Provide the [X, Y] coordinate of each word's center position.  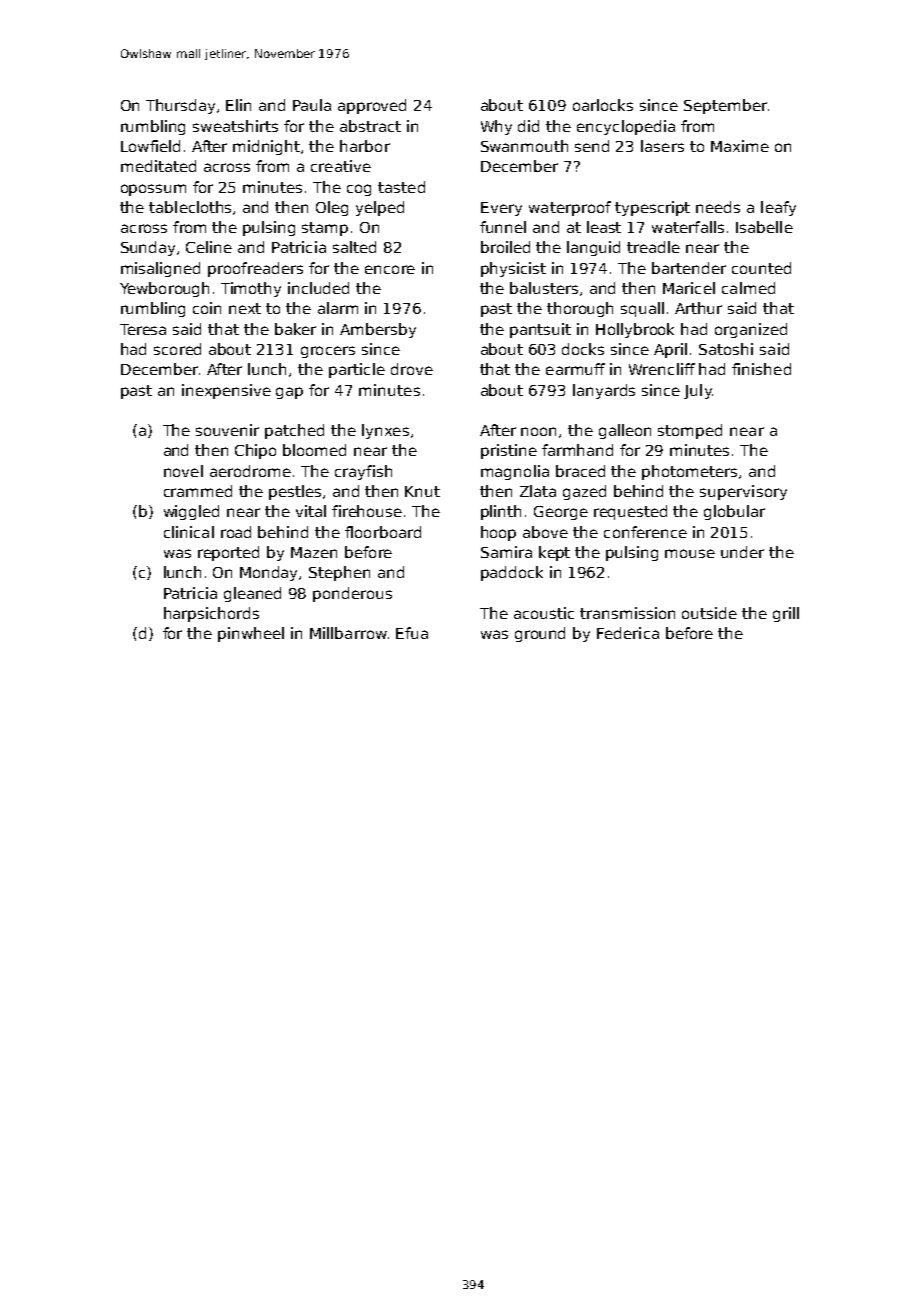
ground [540, 634]
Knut [422, 491]
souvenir [227, 430]
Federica [628, 633]
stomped [690, 431]
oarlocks [603, 105]
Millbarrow [348, 633]
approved [372, 106]
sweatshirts [235, 126]
